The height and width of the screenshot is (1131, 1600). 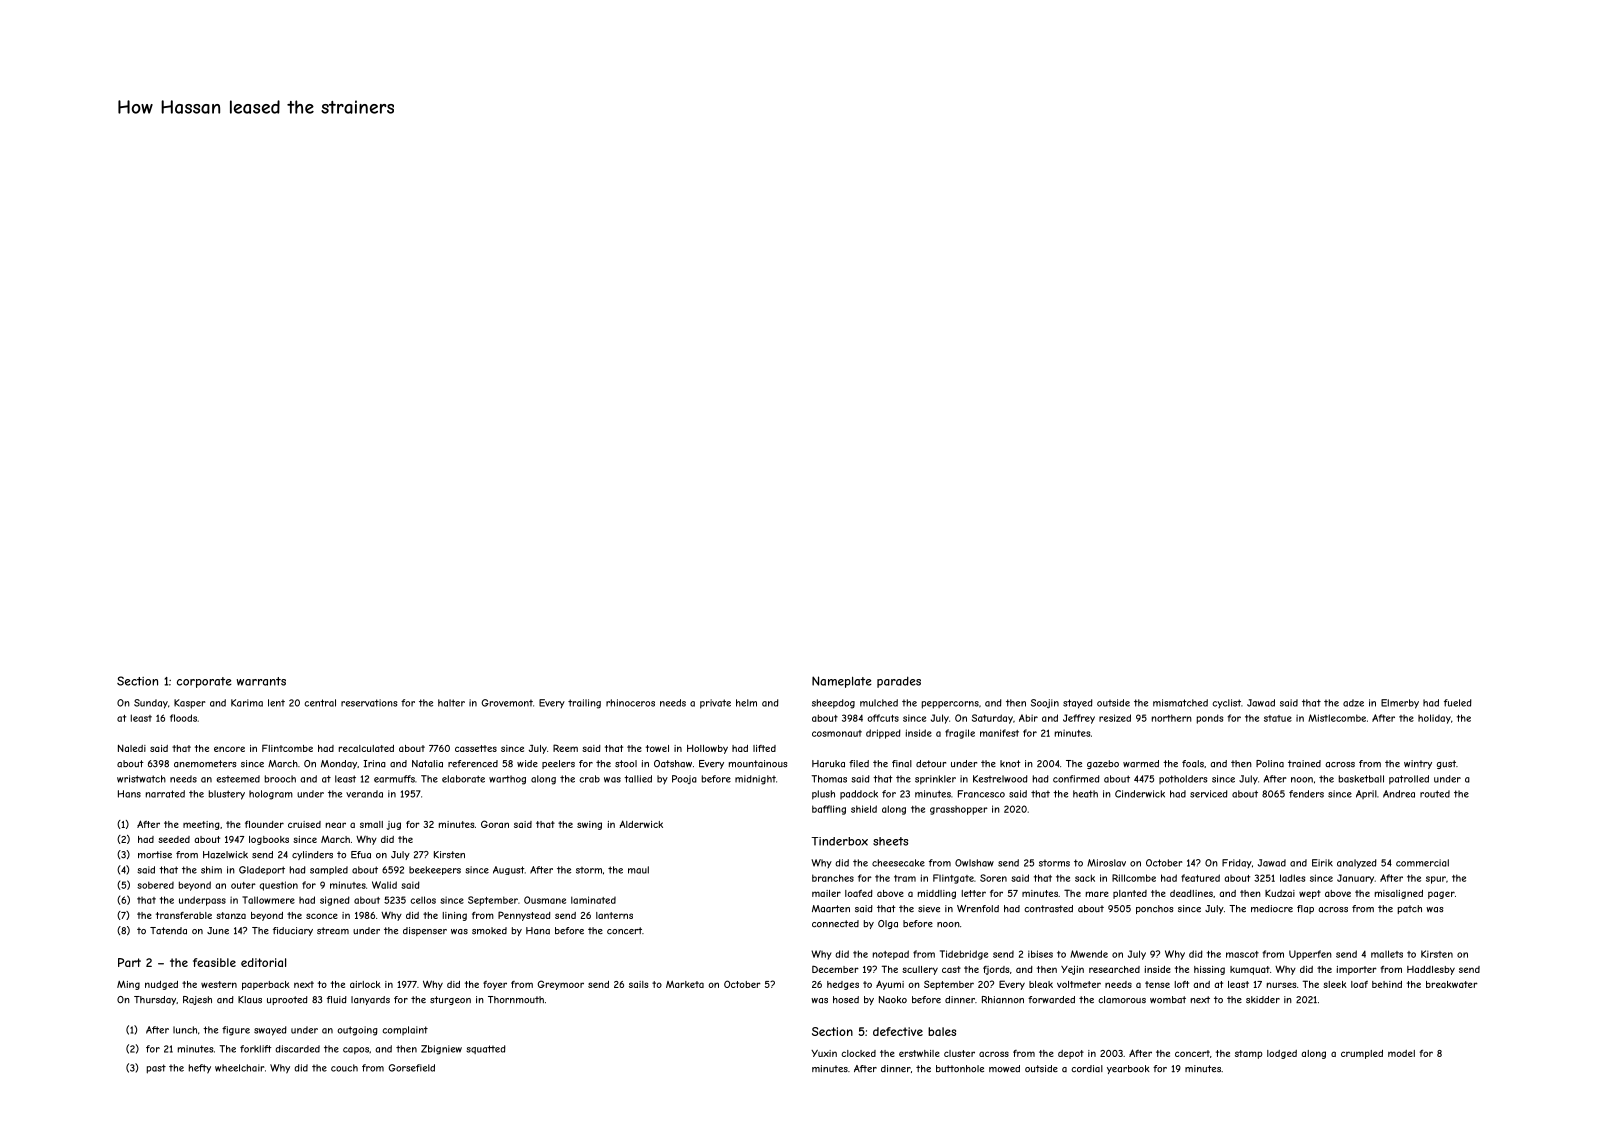 I want to click on parades, so click(x=899, y=682).
